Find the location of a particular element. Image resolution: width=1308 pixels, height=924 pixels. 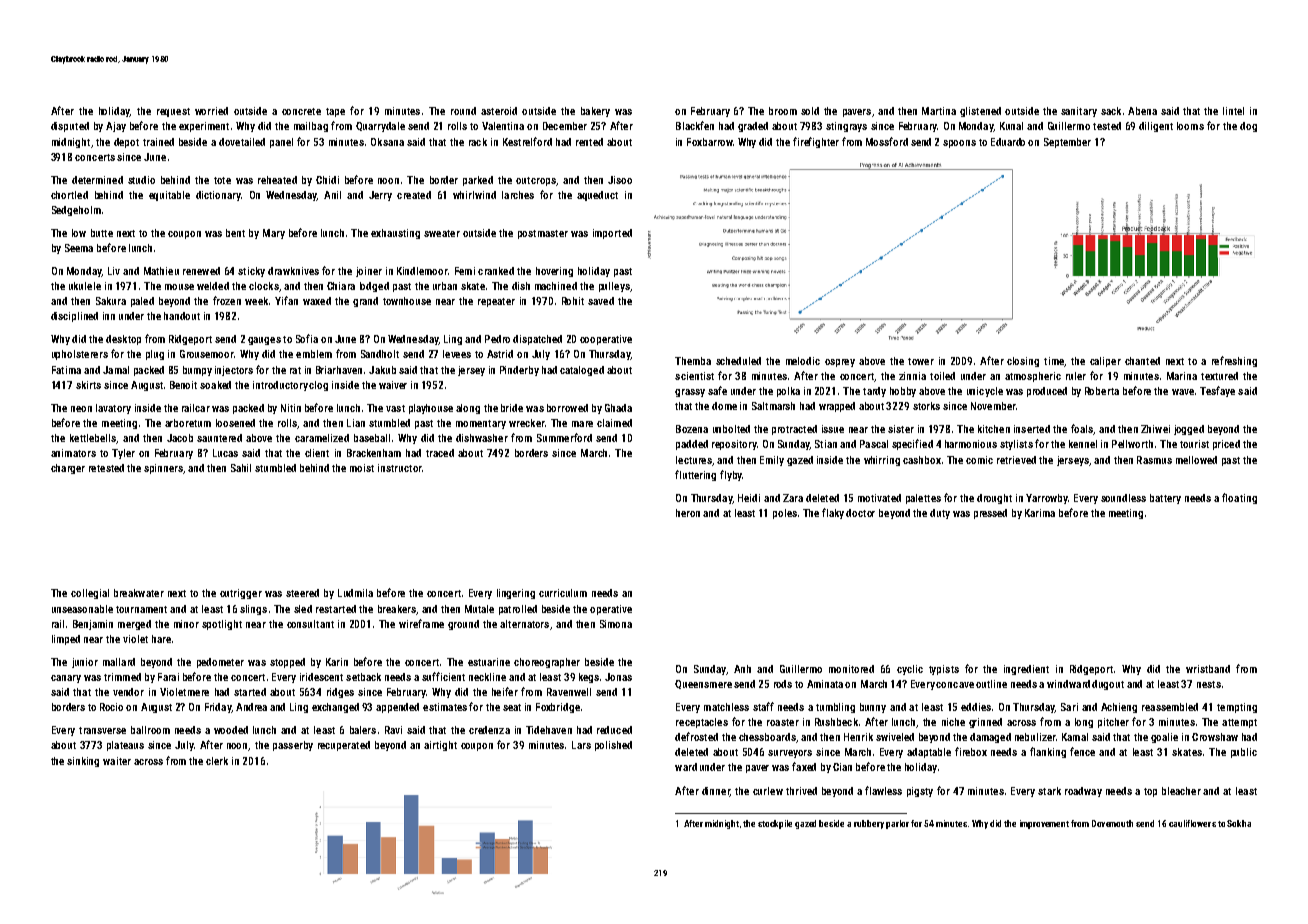

lintel is located at coordinates (1233, 111).
